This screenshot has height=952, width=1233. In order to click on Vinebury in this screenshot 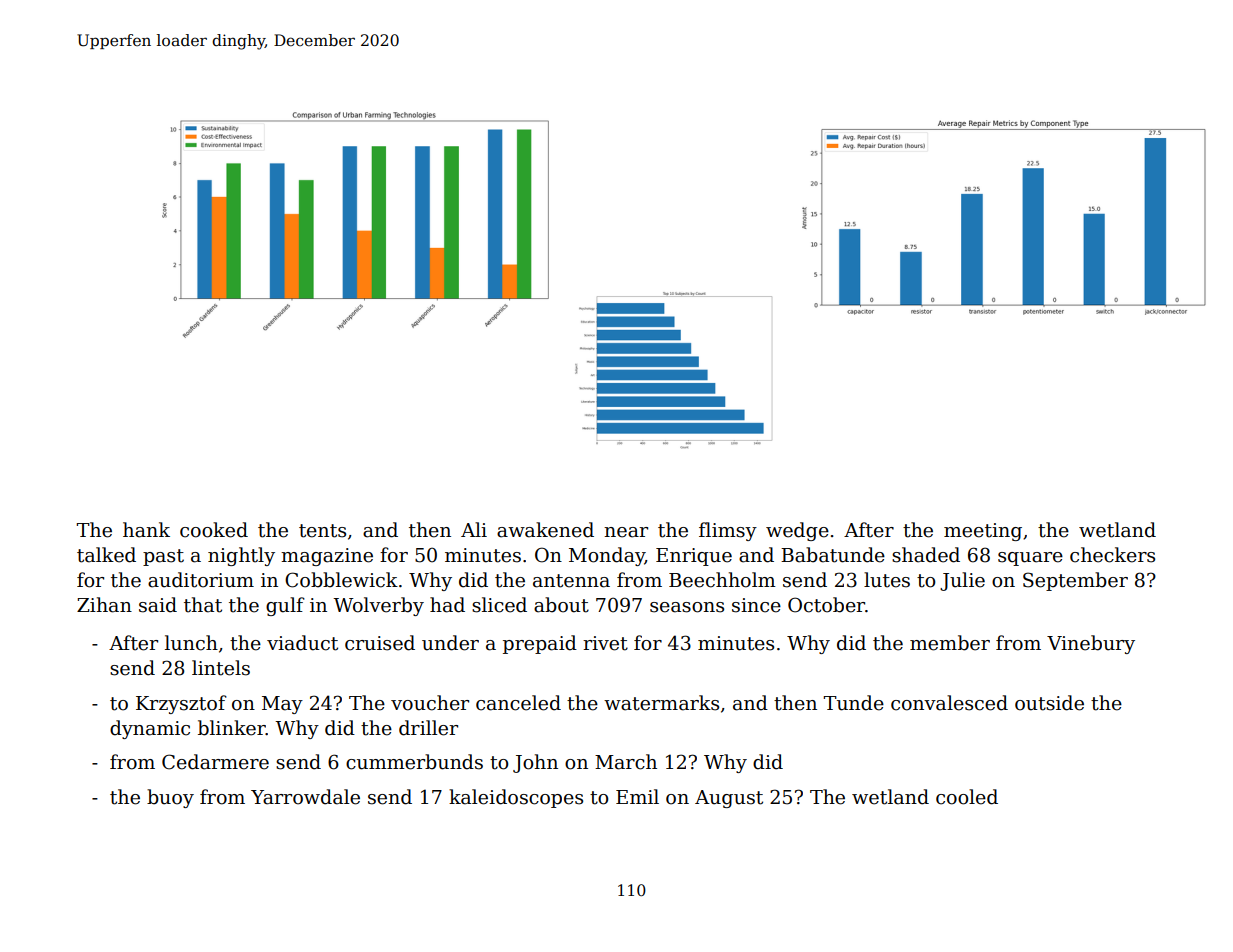, I will do `click(1091, 644)`.
